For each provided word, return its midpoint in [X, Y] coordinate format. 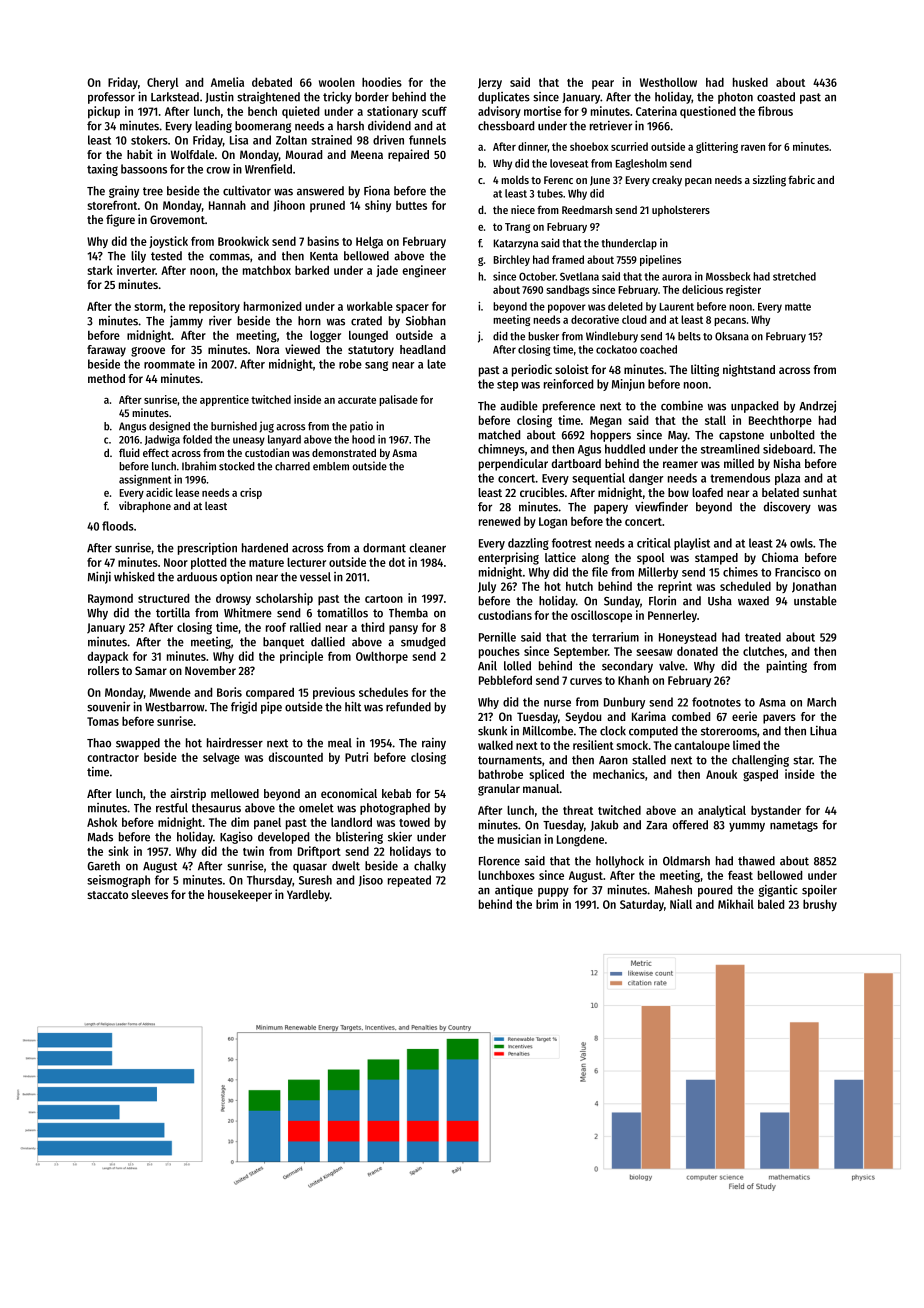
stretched [794, 276]
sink [118, 851]
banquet [283, 643]
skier [400, 836]
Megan [606, 422]
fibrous [775, 111]
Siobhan [426, 321]
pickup [104, 112]
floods [118, 526]
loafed [707, 492]
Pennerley [672, 616]
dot [397, 562]
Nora [268, 349]
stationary [392, 112]
